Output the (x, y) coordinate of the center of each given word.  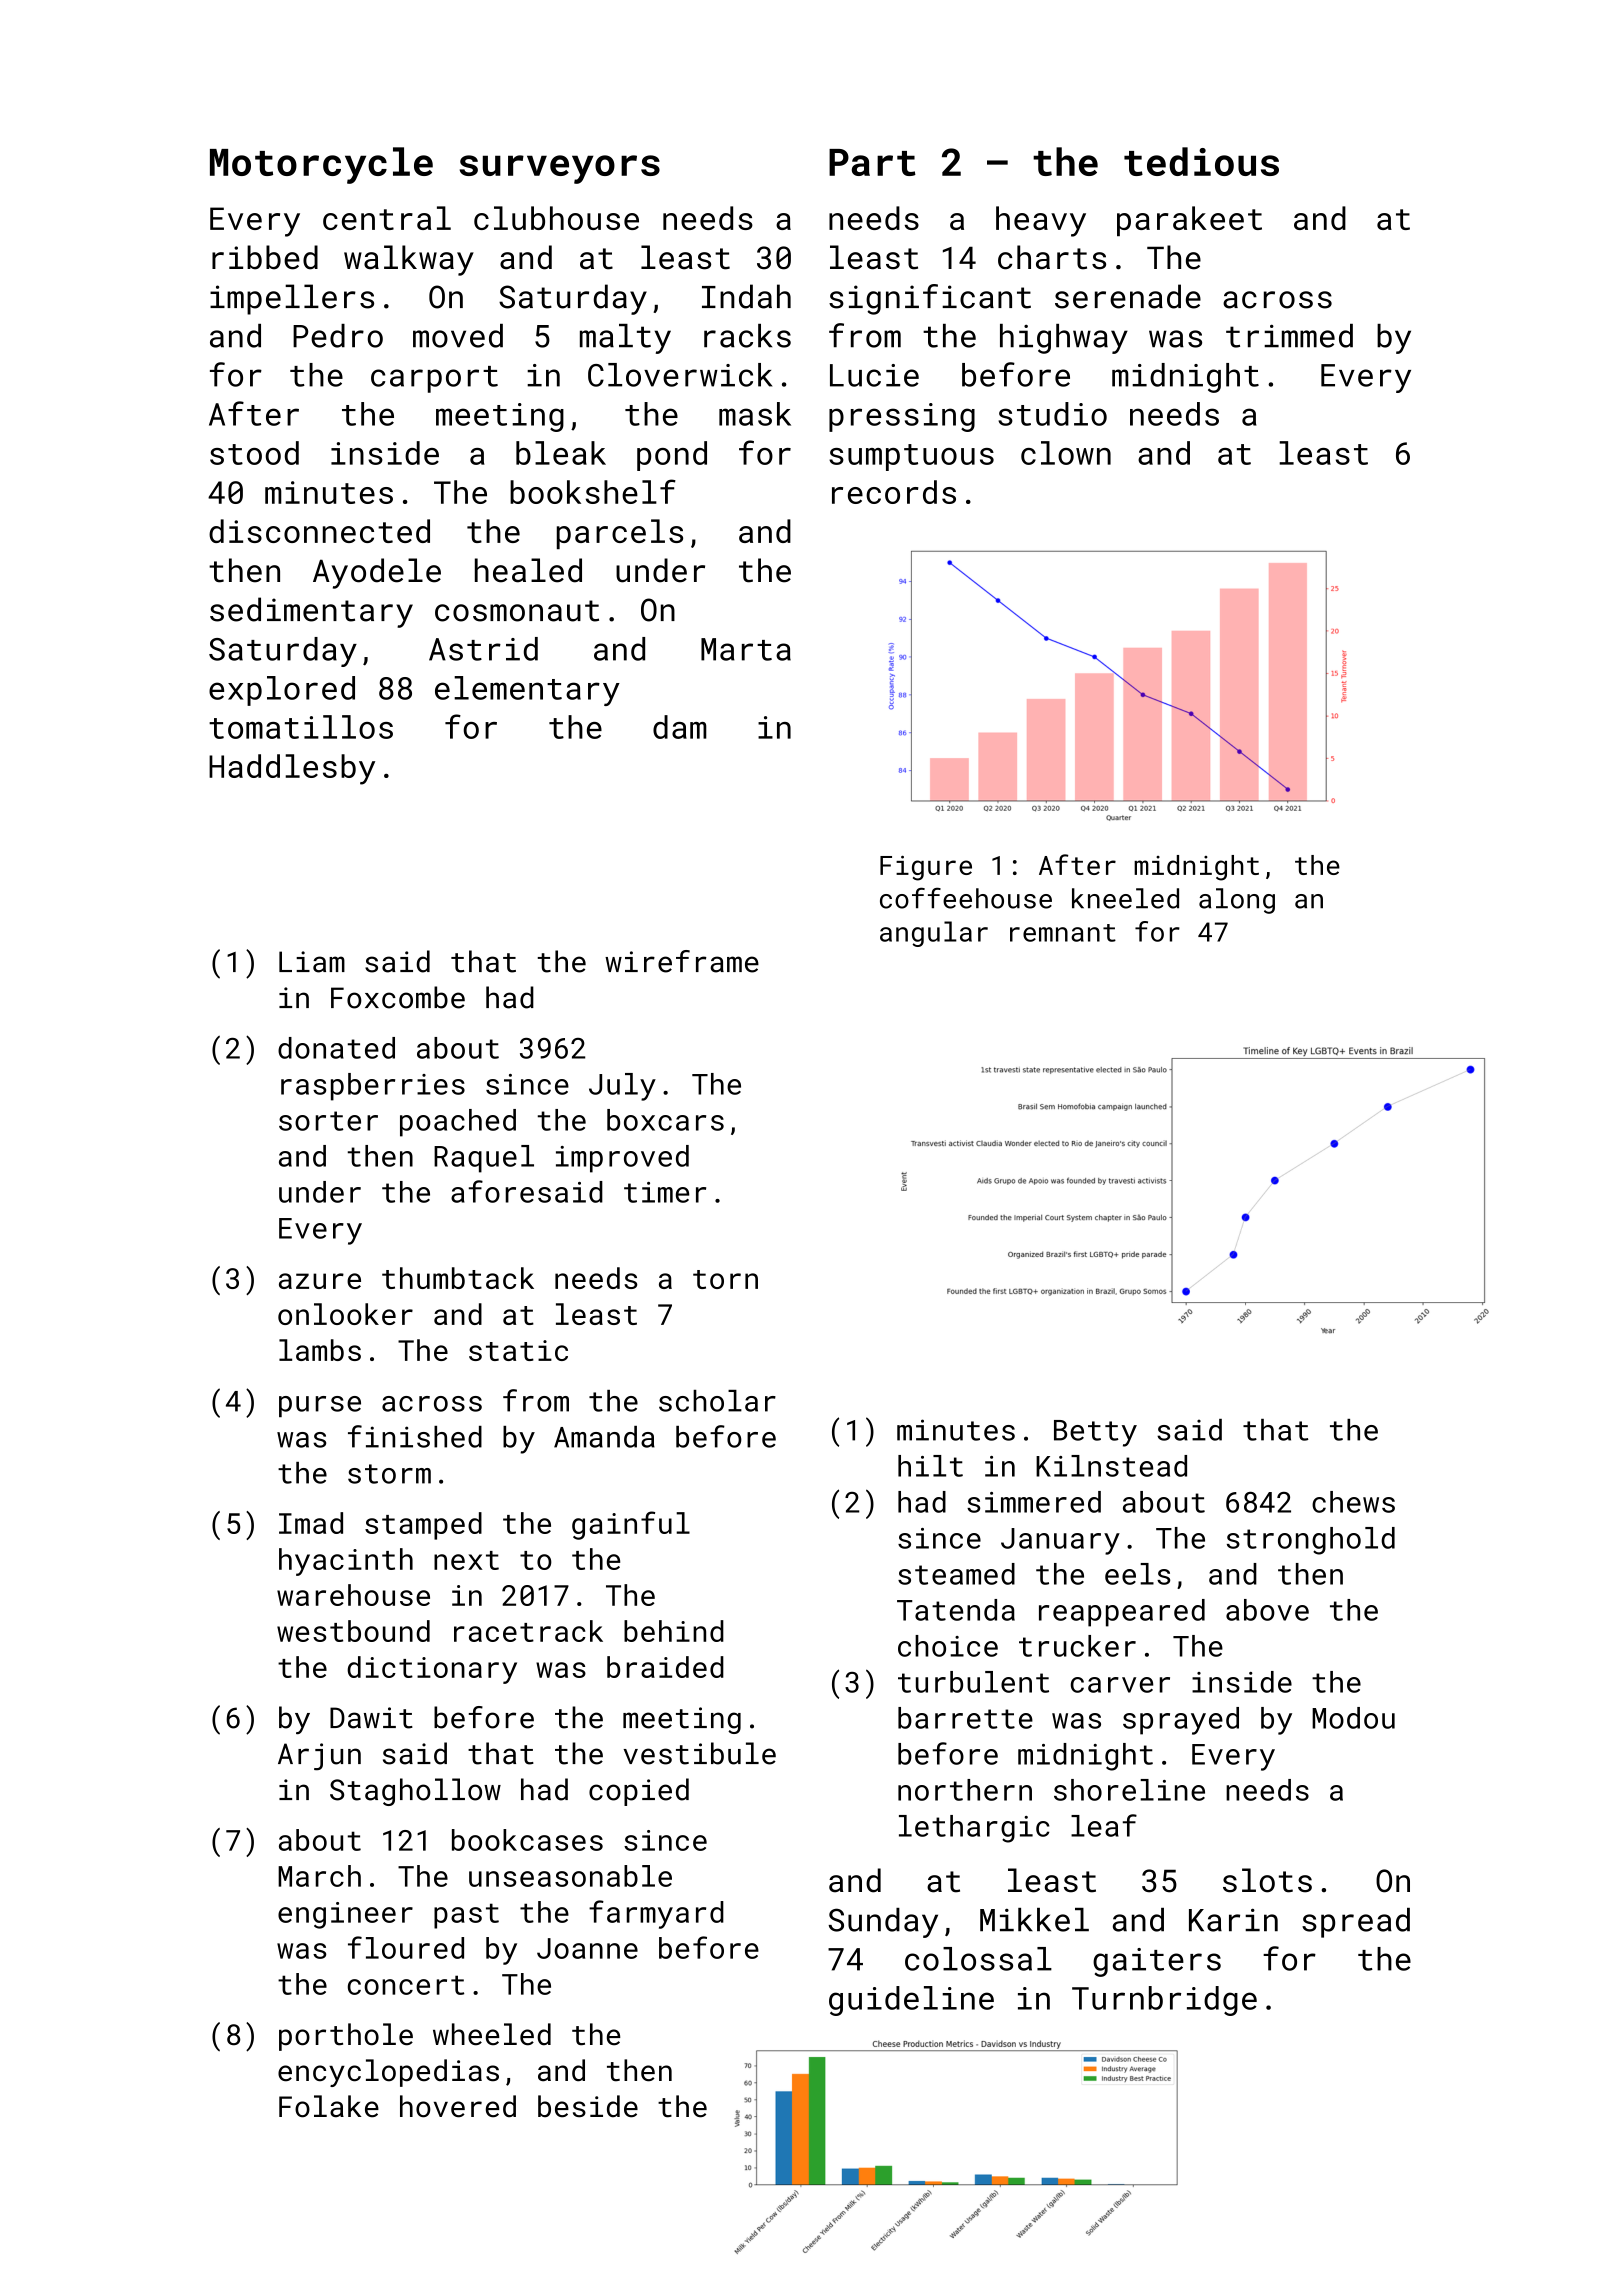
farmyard (656, 1914)
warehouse (353, 1595)
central (387, 218)
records (894, 492)
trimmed (1289, 336)
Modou (1353, 1718)
